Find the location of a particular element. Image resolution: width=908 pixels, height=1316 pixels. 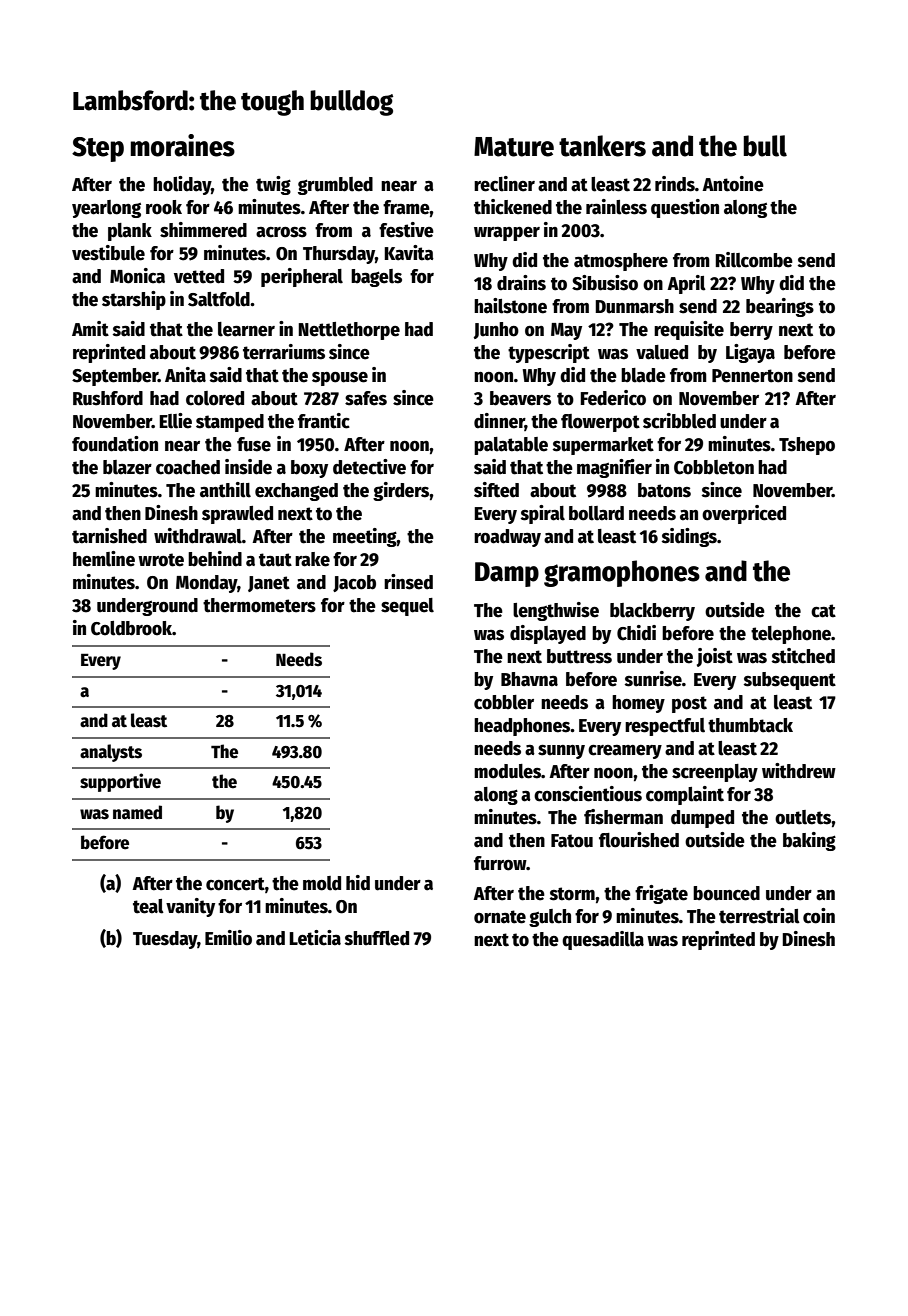

Ligaya is located at coordinates (750, 353).
